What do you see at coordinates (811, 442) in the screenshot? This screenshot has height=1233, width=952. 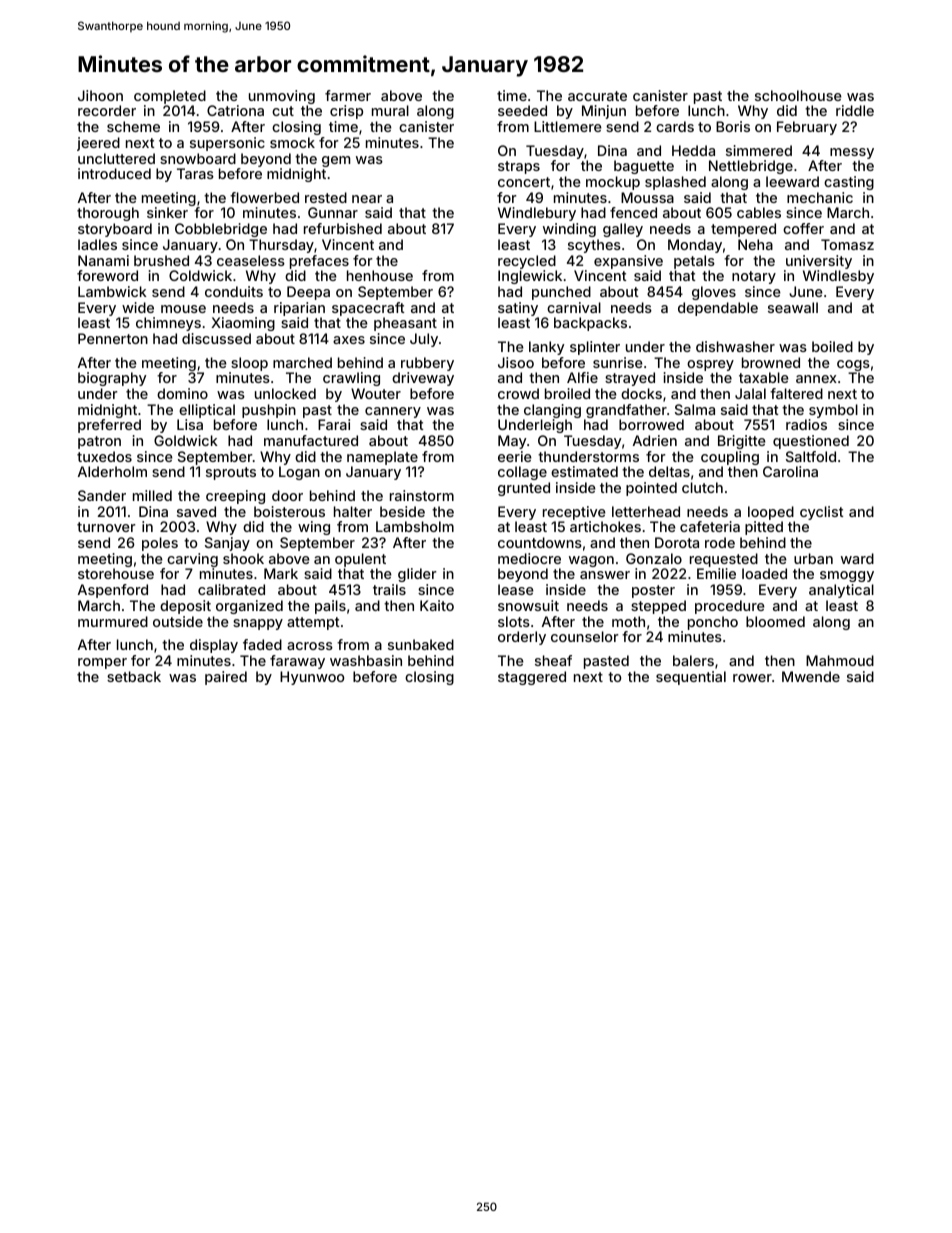 I see `questioned` at bounding box center [811, 442].
